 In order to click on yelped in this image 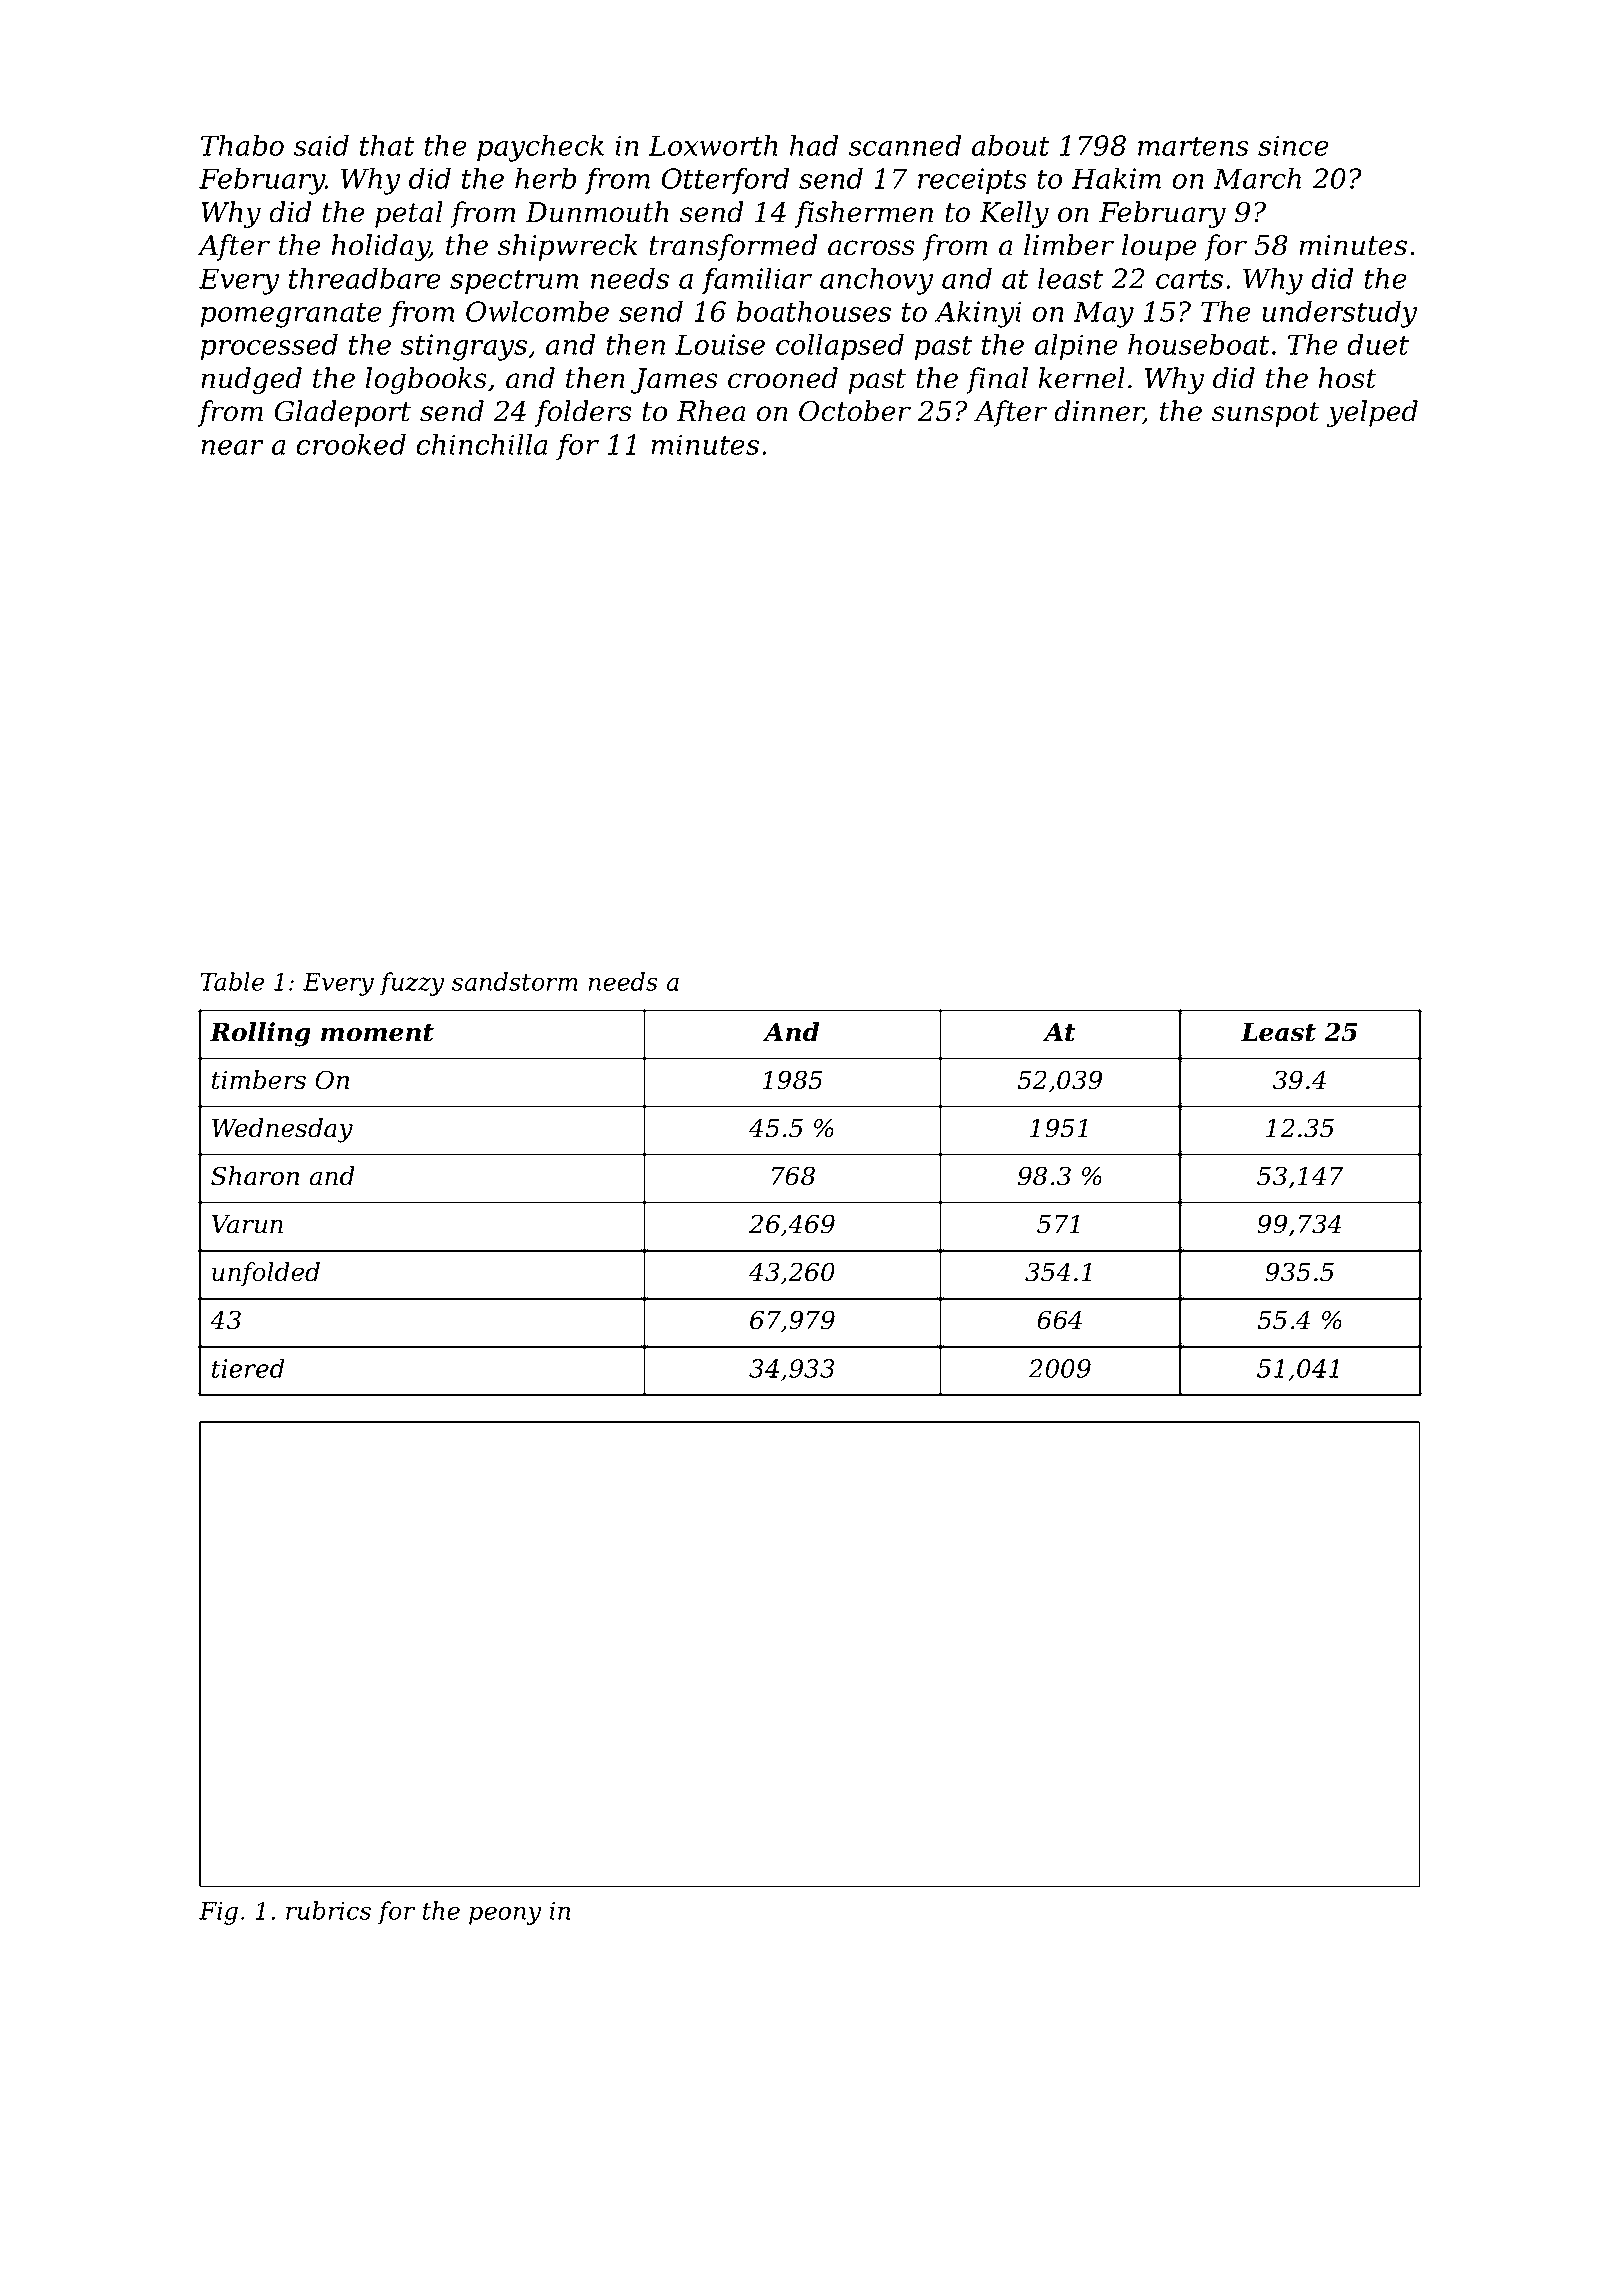, I will do `click(1372, 413)`.
